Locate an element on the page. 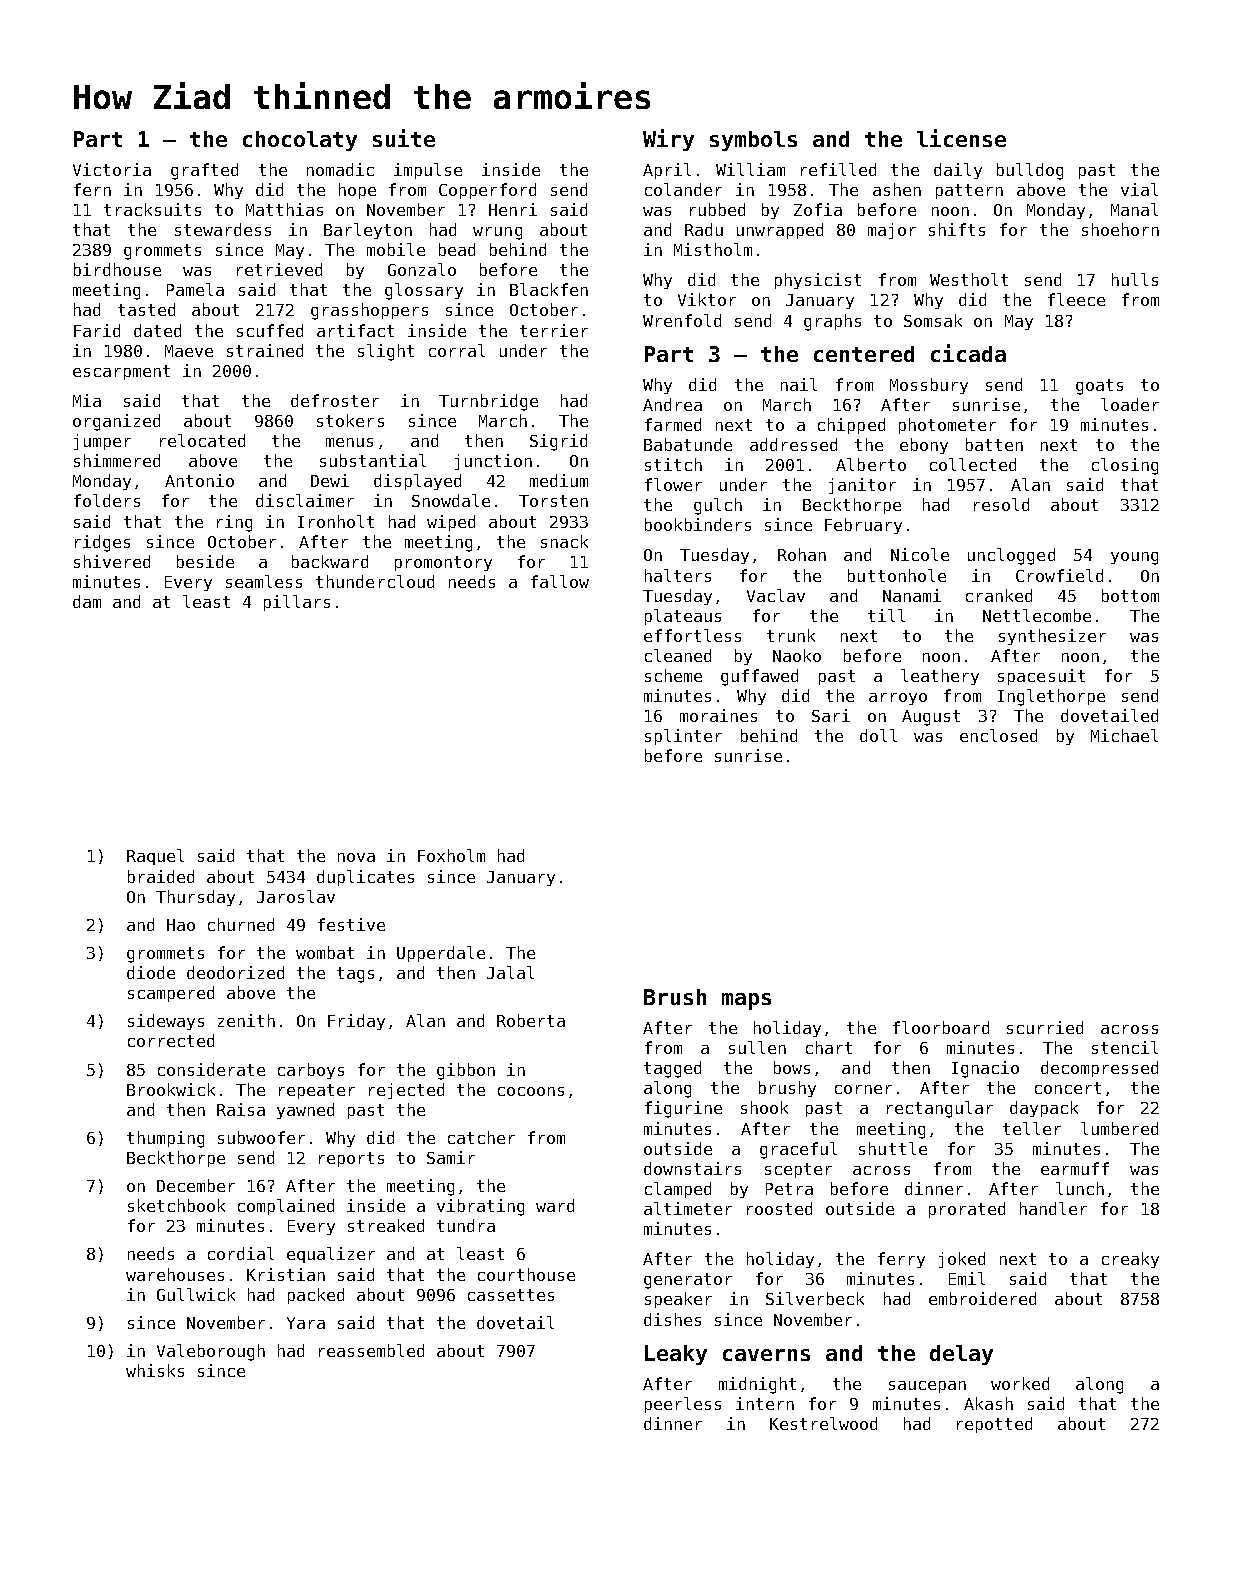 The image size is (1233, 1595). cicada is located at coordinates (968, 353).
